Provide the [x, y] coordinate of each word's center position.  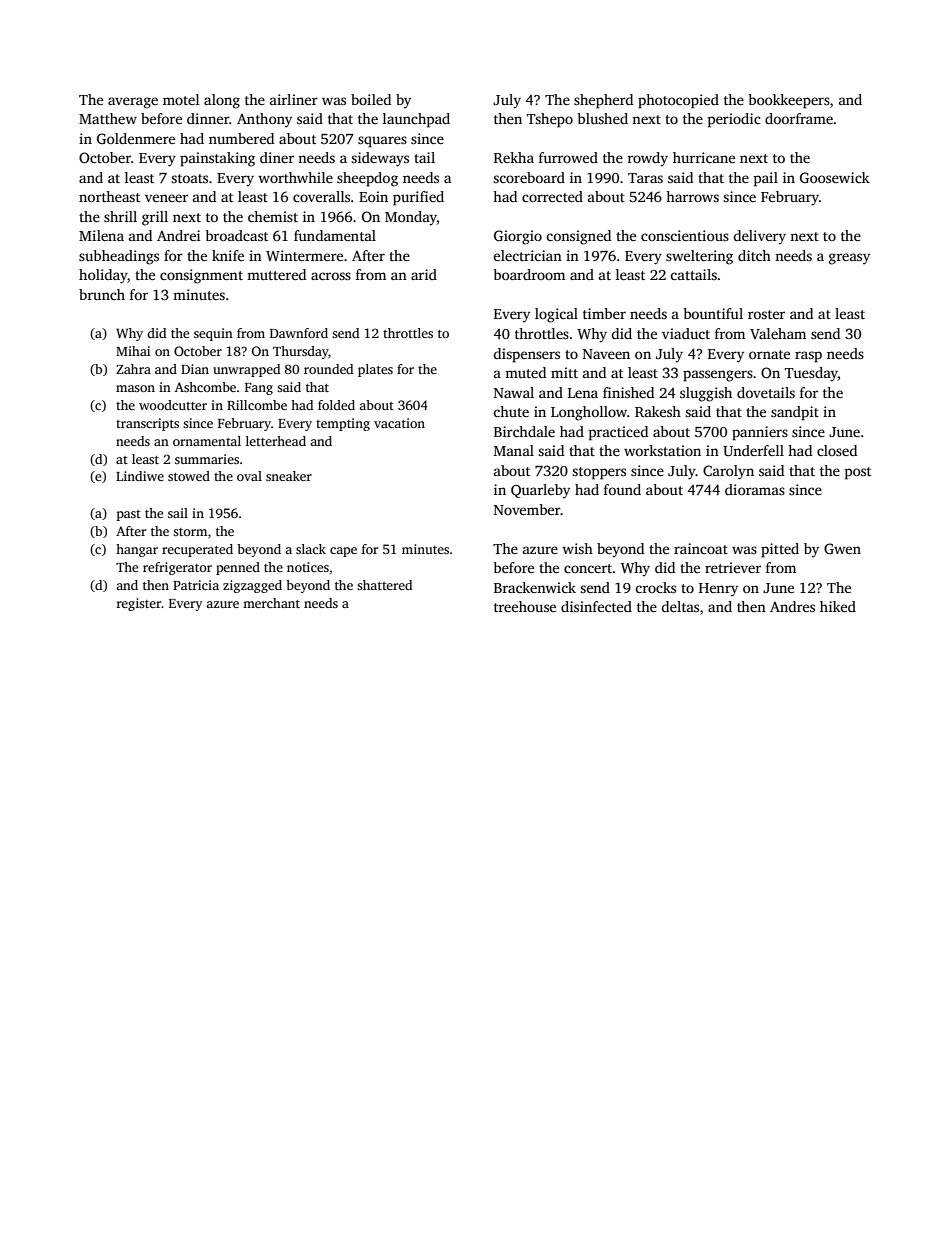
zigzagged [252, 586]
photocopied [678, 101]
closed [837, 450]
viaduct [686, 333]
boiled [371, 99]
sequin [213, 334]
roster [766, 314]
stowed [189, 476]
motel [181, 99]
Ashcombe [205, 387]
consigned [578, 237]
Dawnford [299, 333]
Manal [514, 450]
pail [766, 179]
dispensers [526, 355]
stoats [189, 178]
